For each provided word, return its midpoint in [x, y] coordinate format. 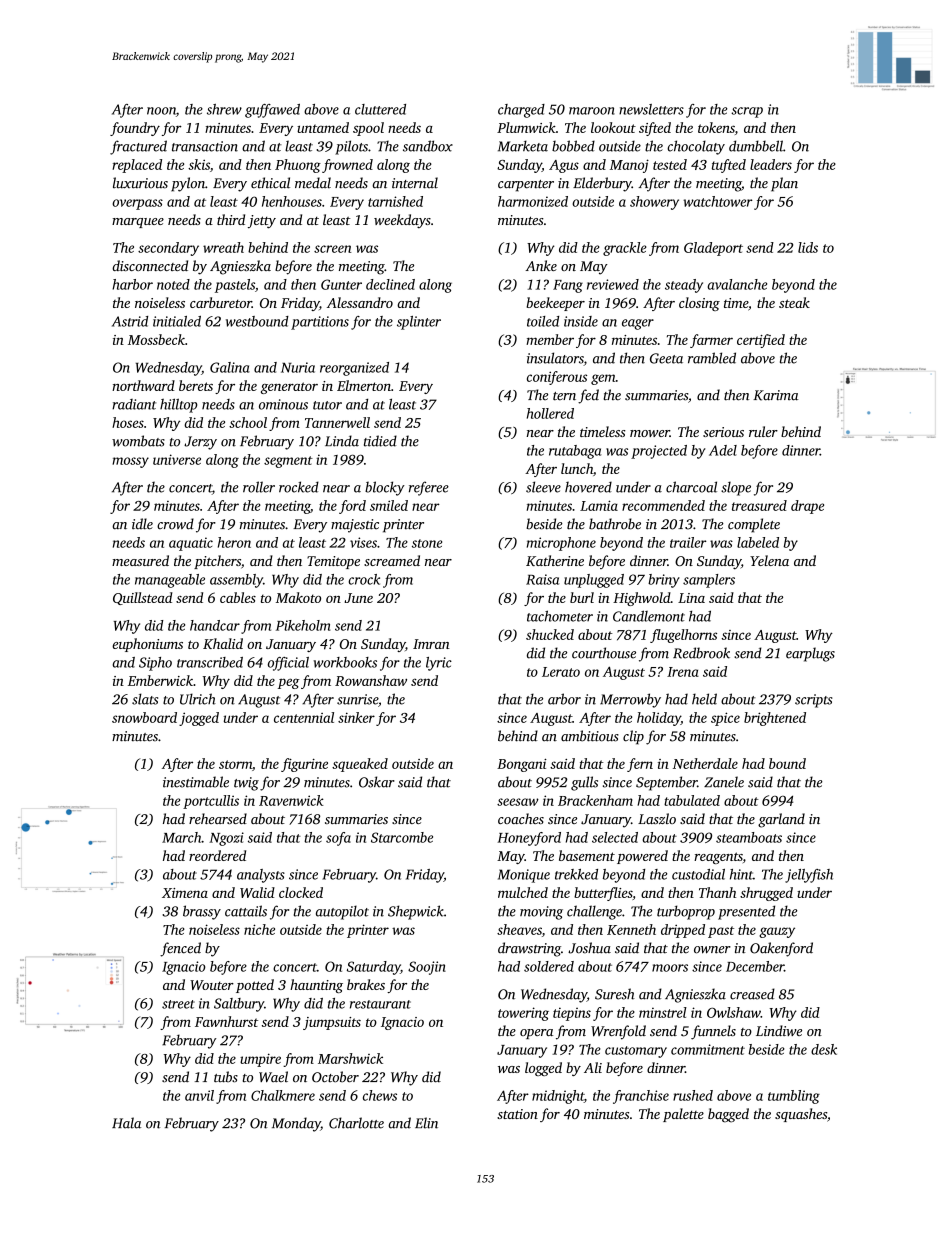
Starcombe [402, 837]
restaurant [380, 1004]
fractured [138, 147]
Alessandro [360, 302]
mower [650, 433]
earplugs [810, 654]
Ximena [185, 893]
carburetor [221, 302]
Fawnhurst [226, 1021]
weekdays [402, 221]
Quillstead [143, 598]
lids [808, 247]
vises [363, 542]
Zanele [724, 782]
